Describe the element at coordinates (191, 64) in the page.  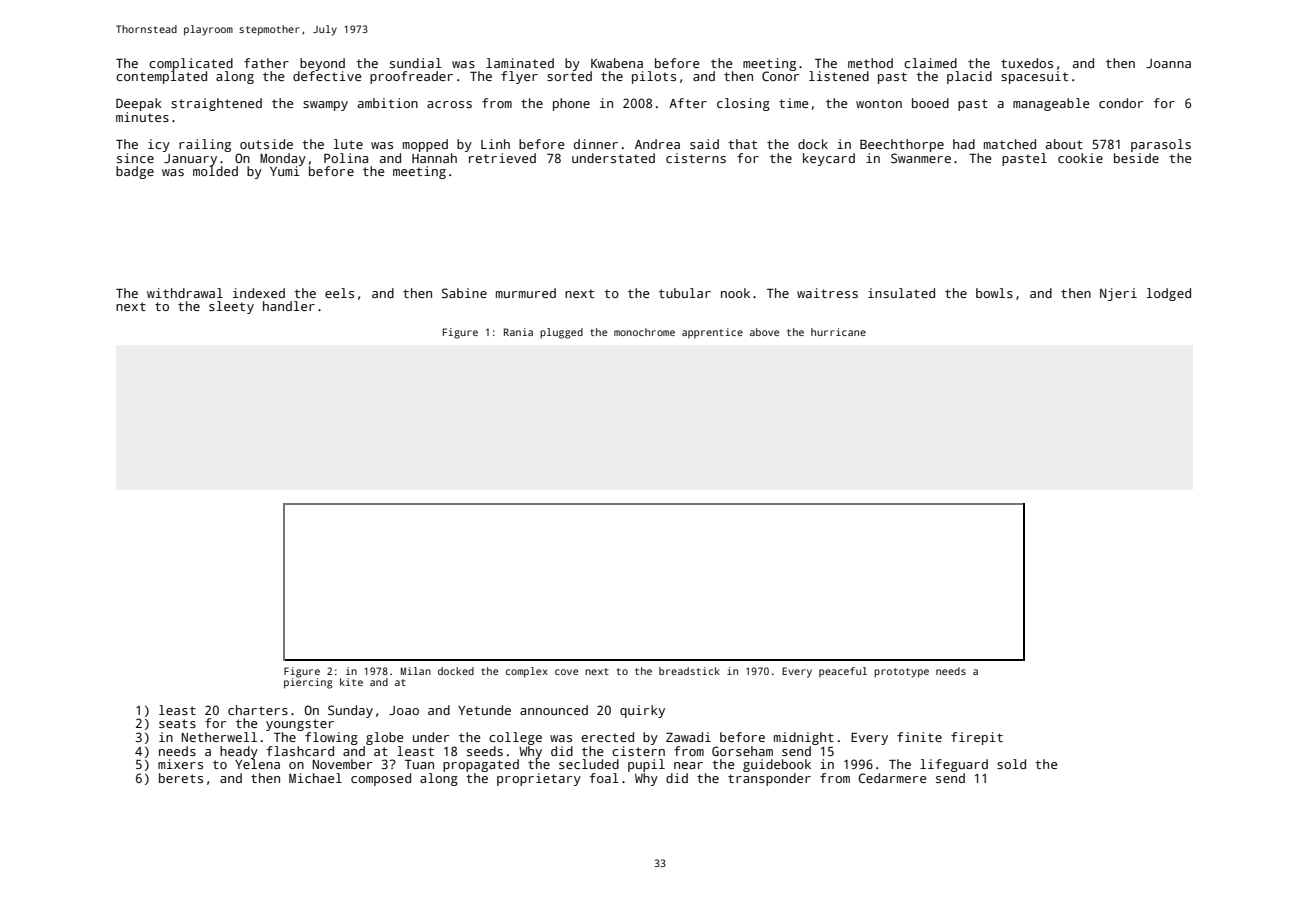
I see `complicated` at that location.
